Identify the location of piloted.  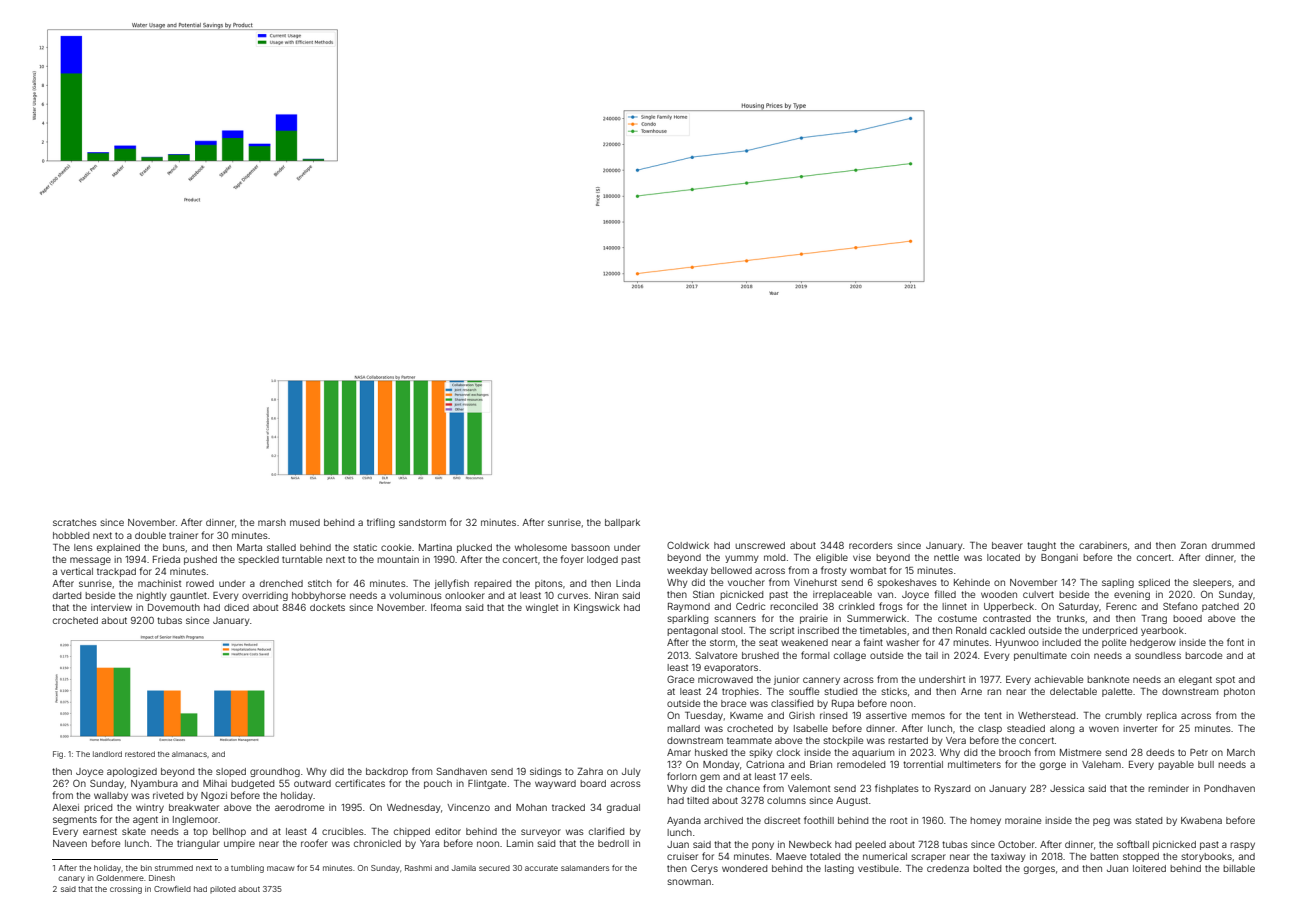
(223, 889).
